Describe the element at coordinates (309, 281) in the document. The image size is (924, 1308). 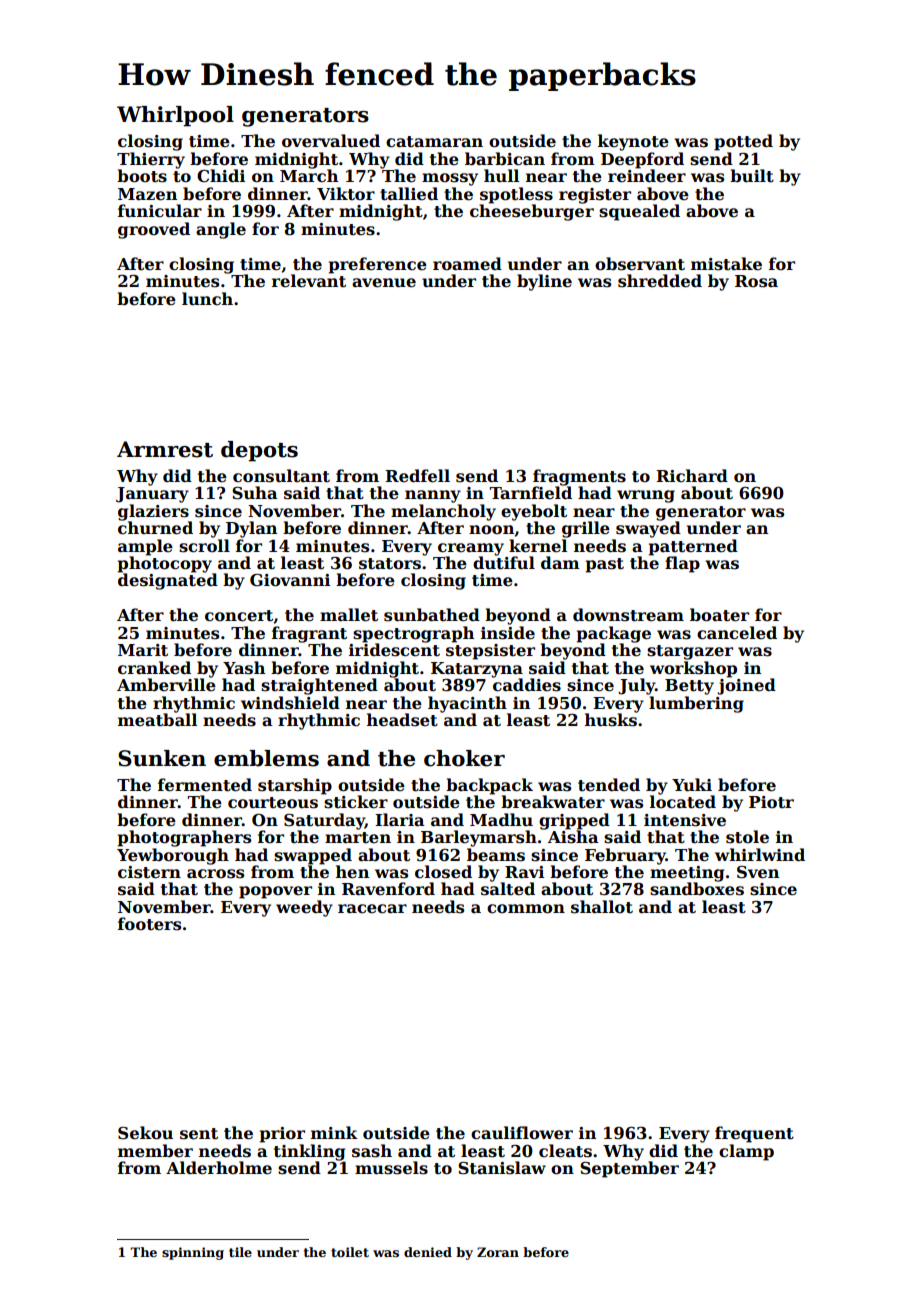
I see `relevant` at that location.
